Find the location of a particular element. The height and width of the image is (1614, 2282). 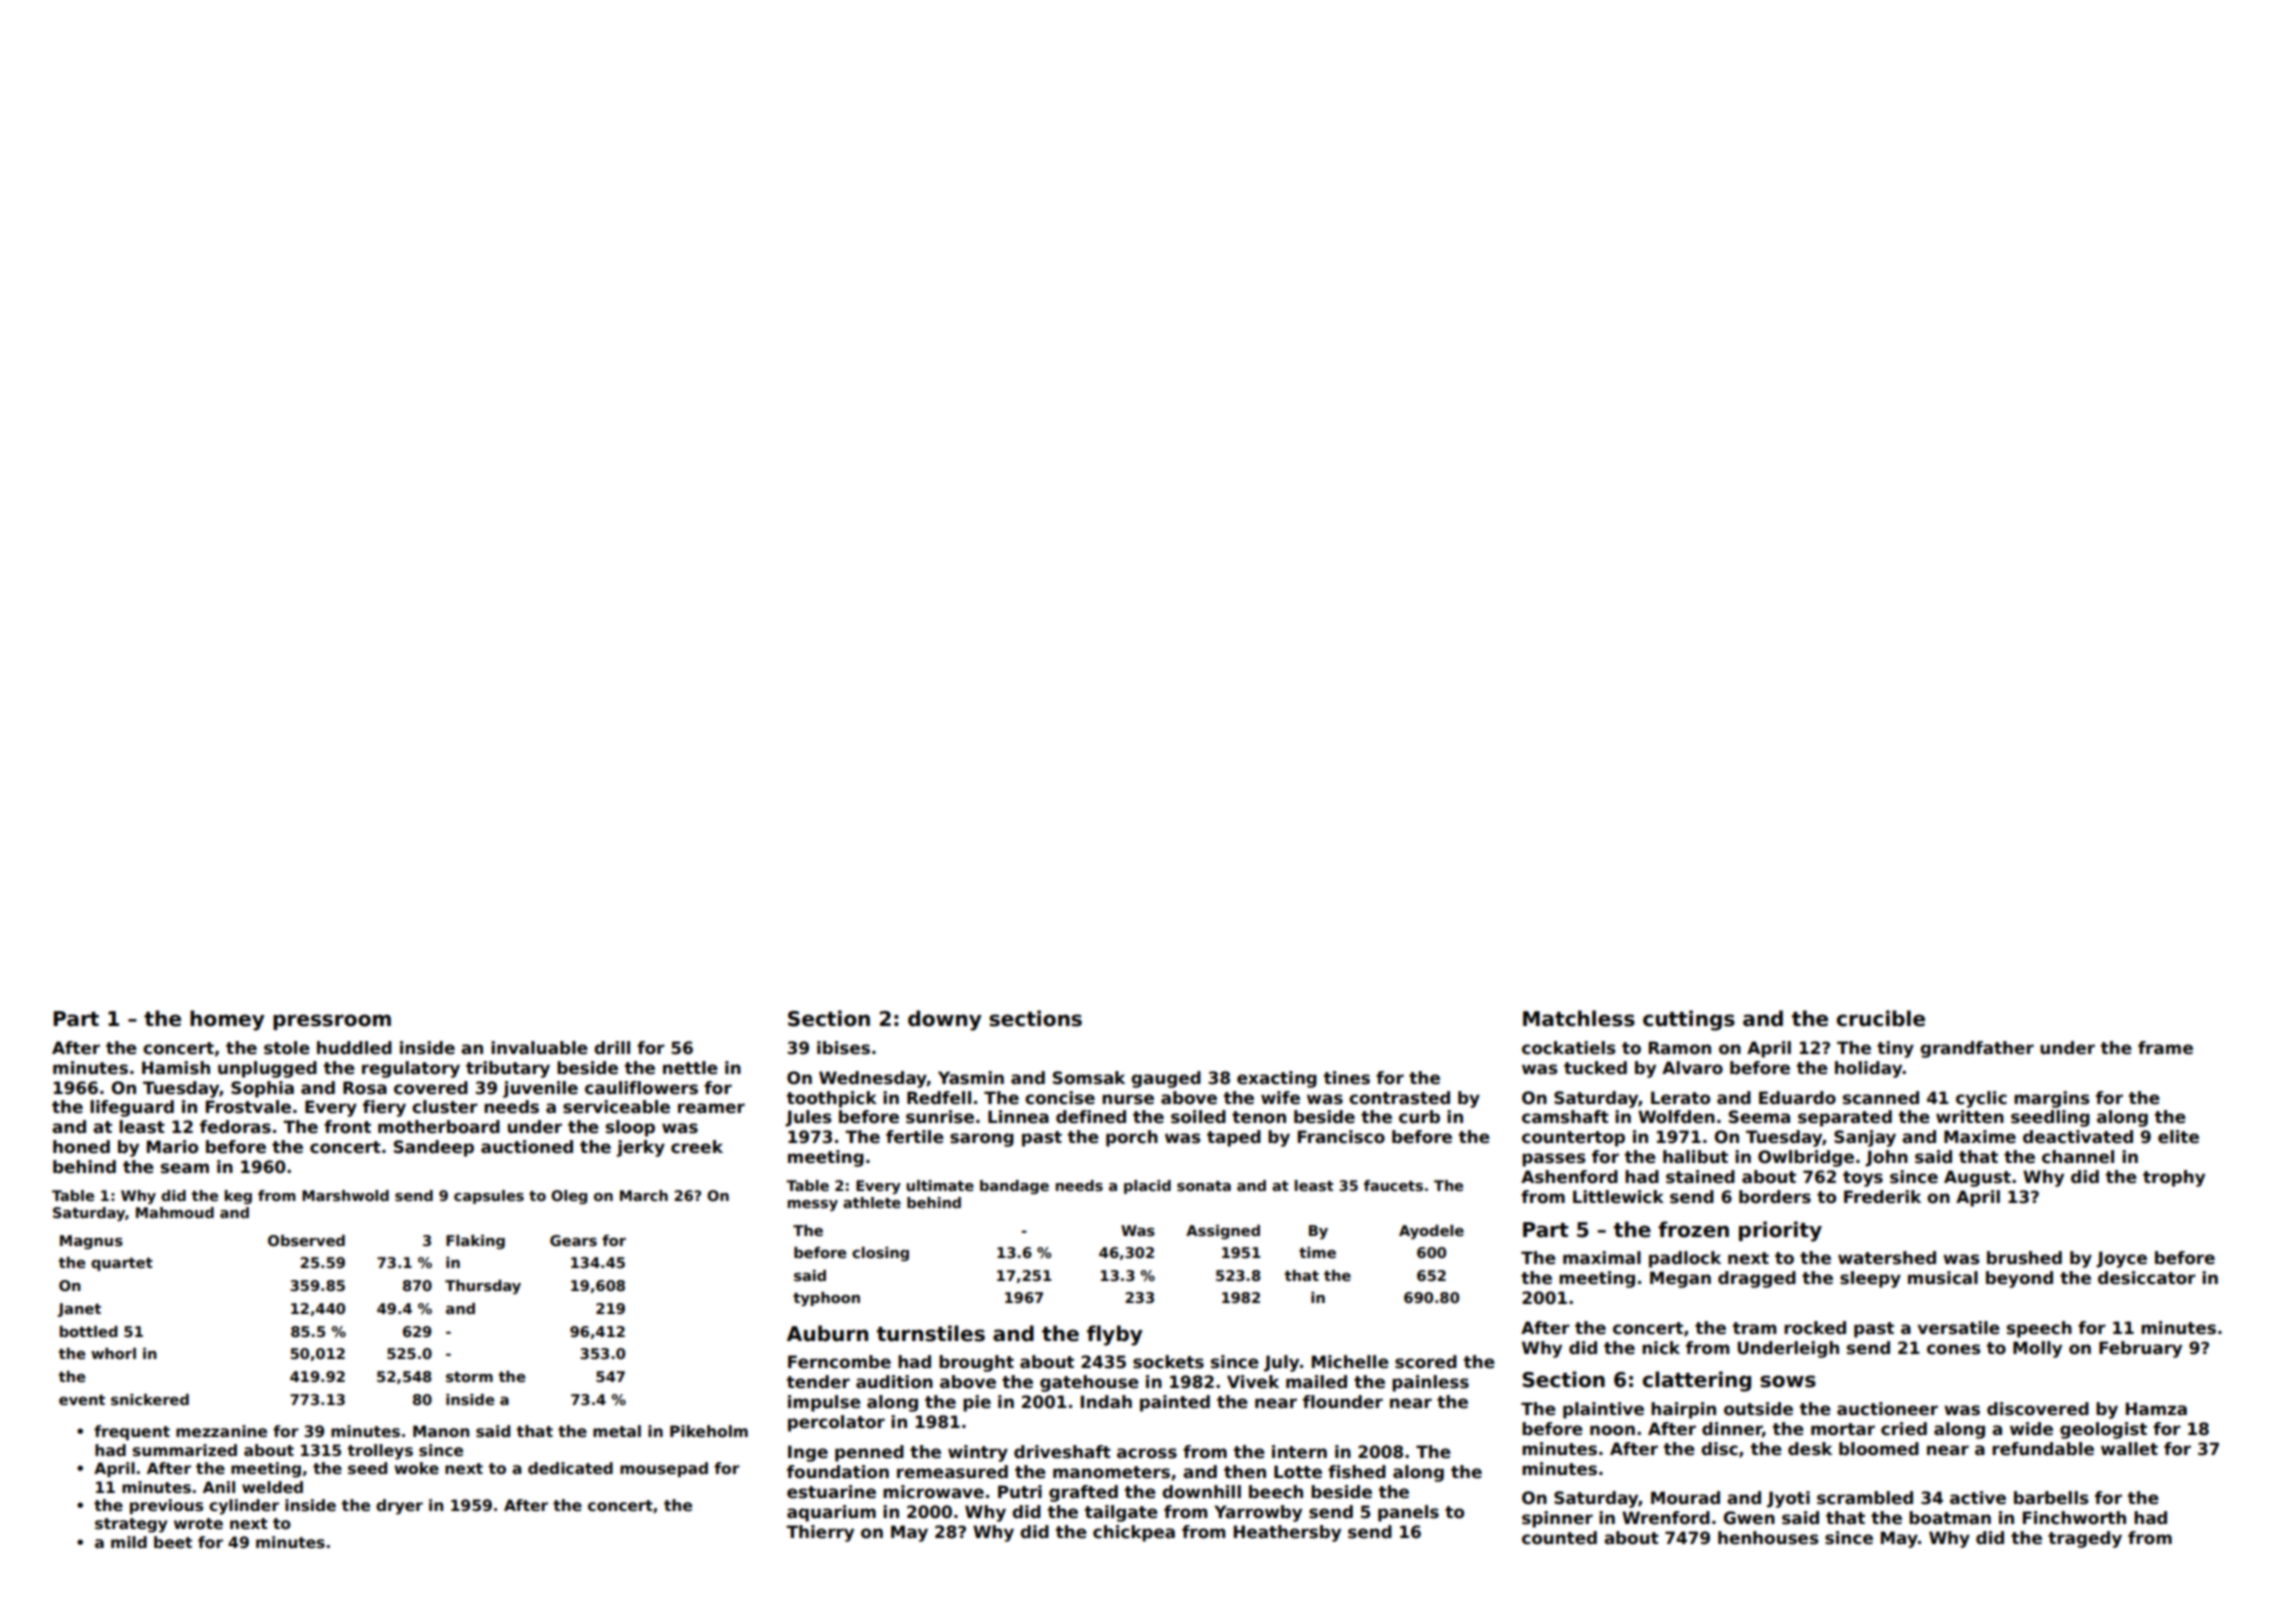

Gears is located at coordinates (573, 1240).
